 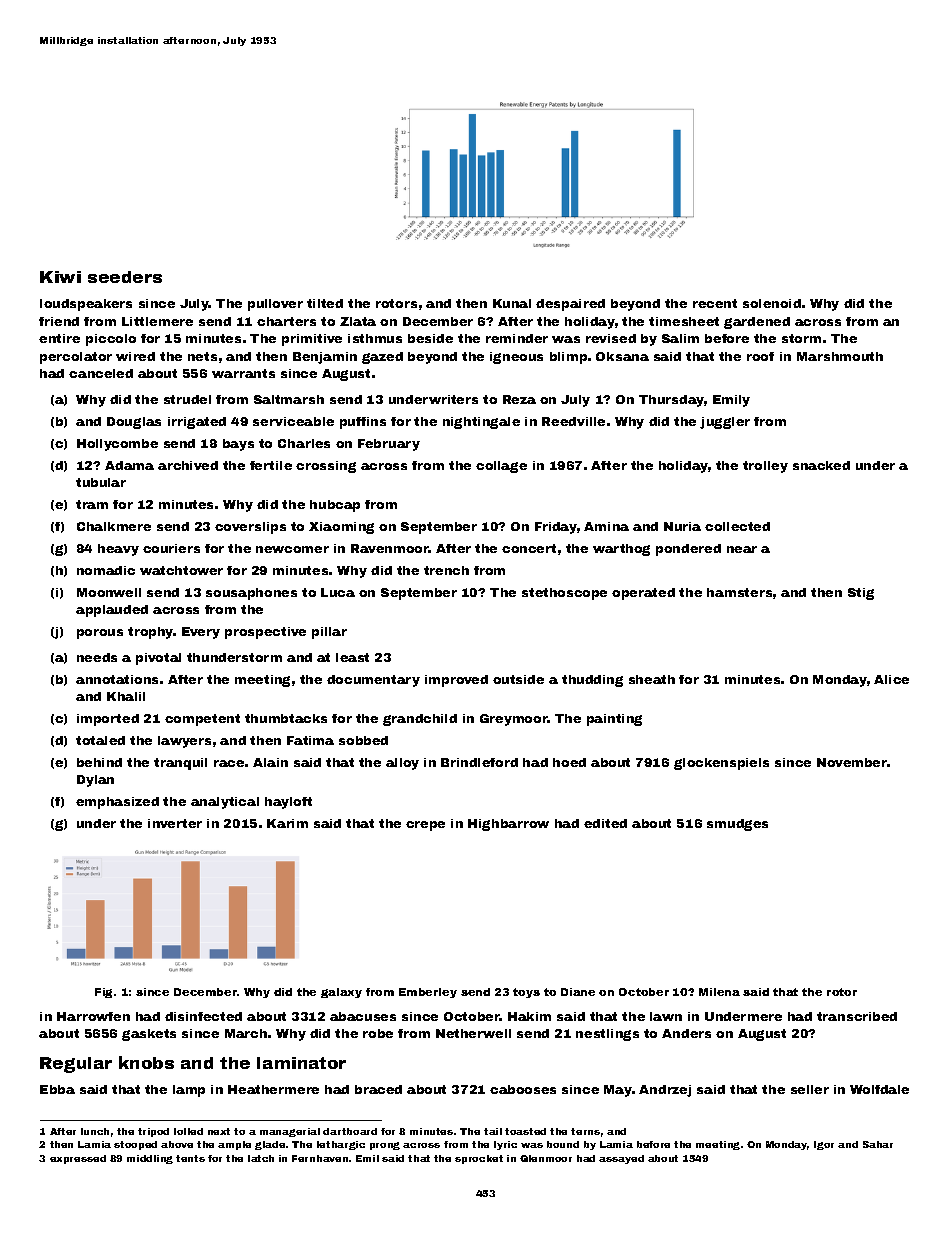 I want to click on smudges, so click(x=737, y=825).
